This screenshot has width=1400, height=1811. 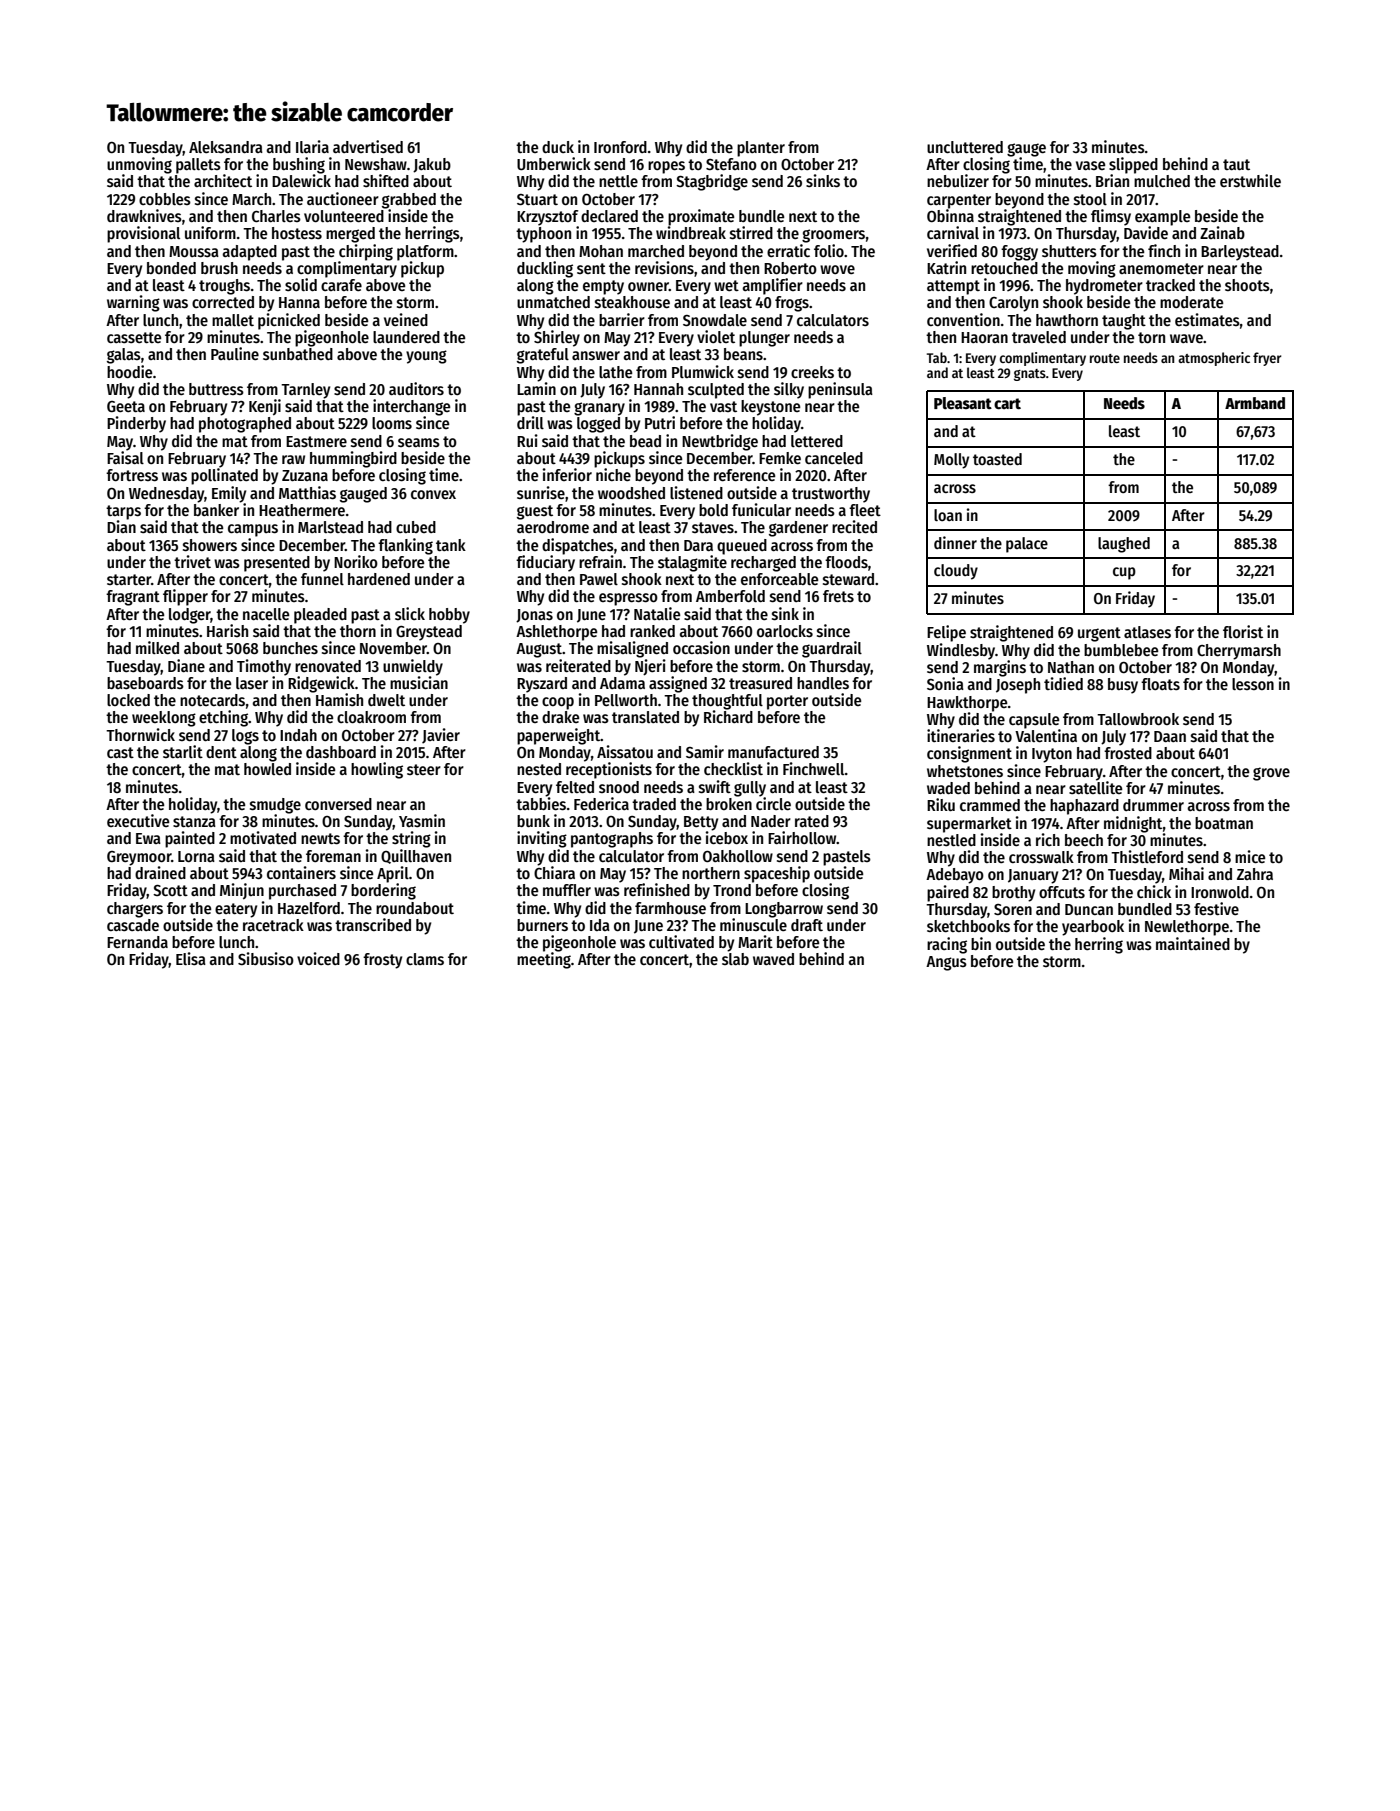 What do you see at coordinates (157, 647) in the screenshot?
I see `milked` at bounding box center [157, 647].
